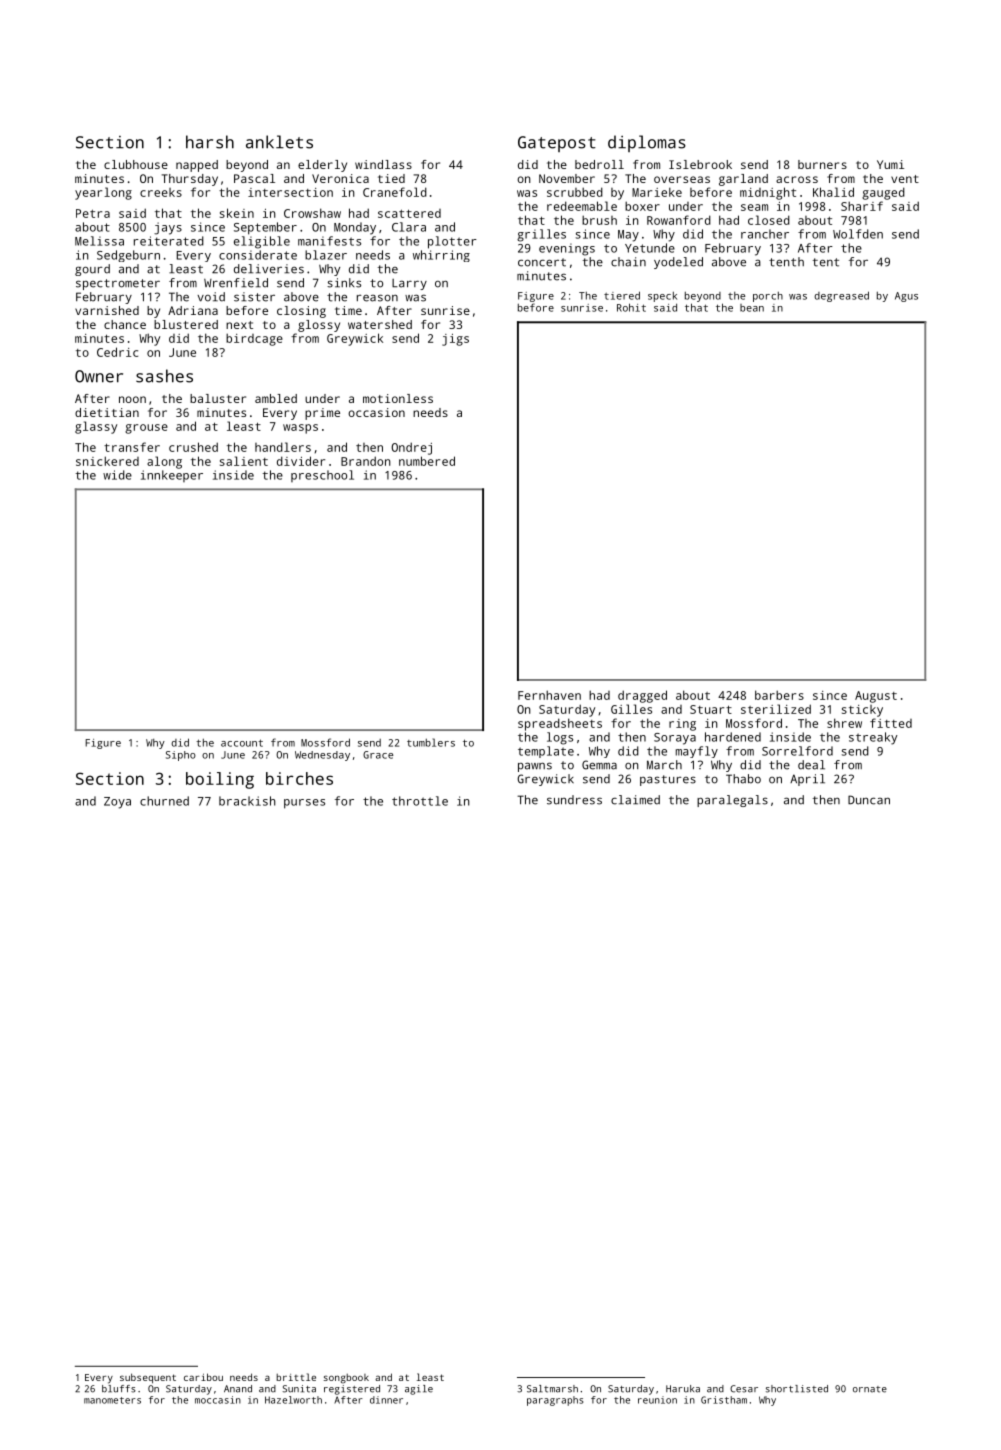 The image size is (1001, 1450). Describe the element at coordinates (172, 476) in the screenshot. I see `innkeeper` at that location.
